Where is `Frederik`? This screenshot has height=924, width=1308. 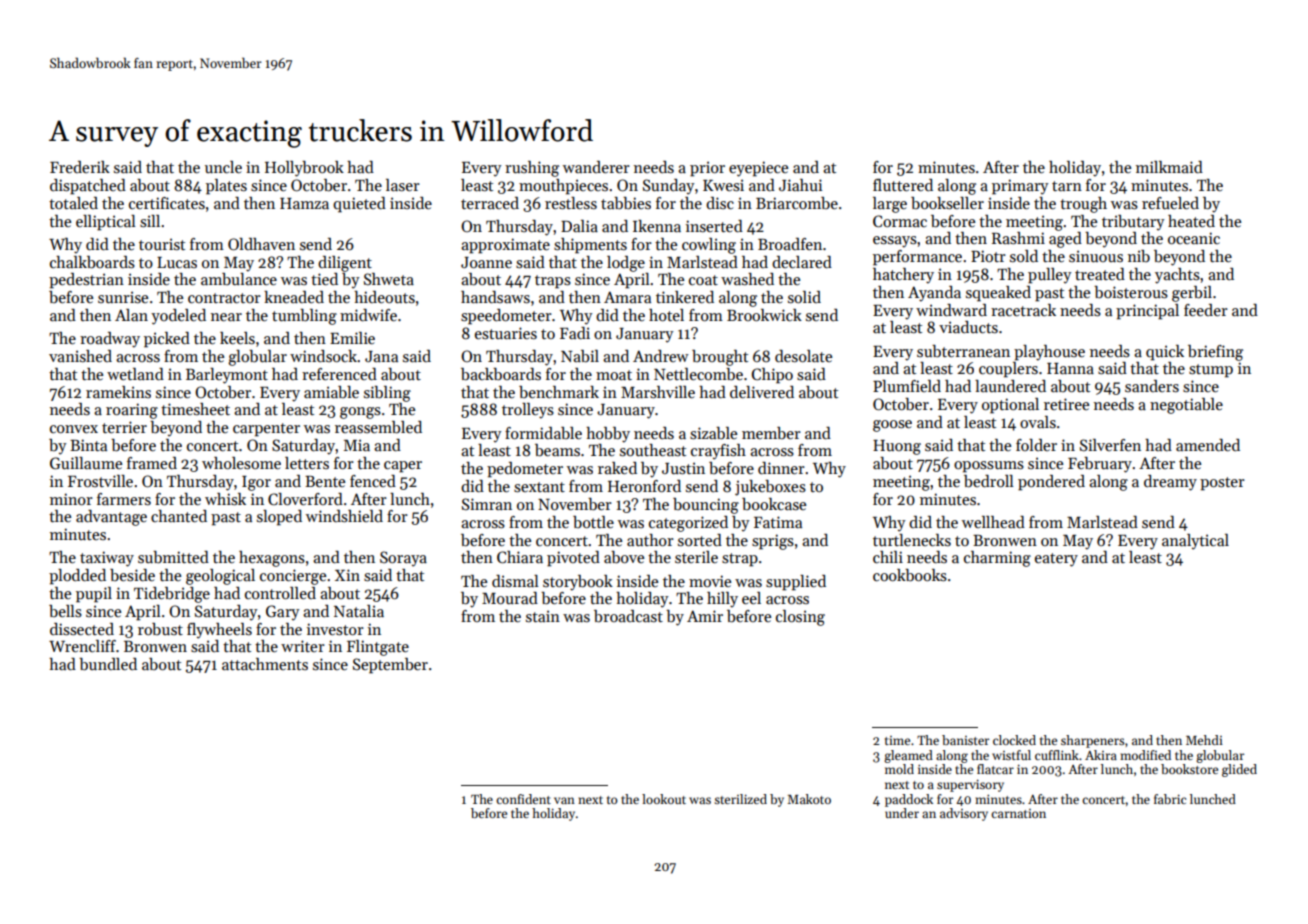 Frederik is located at coordinates (80, 167).
